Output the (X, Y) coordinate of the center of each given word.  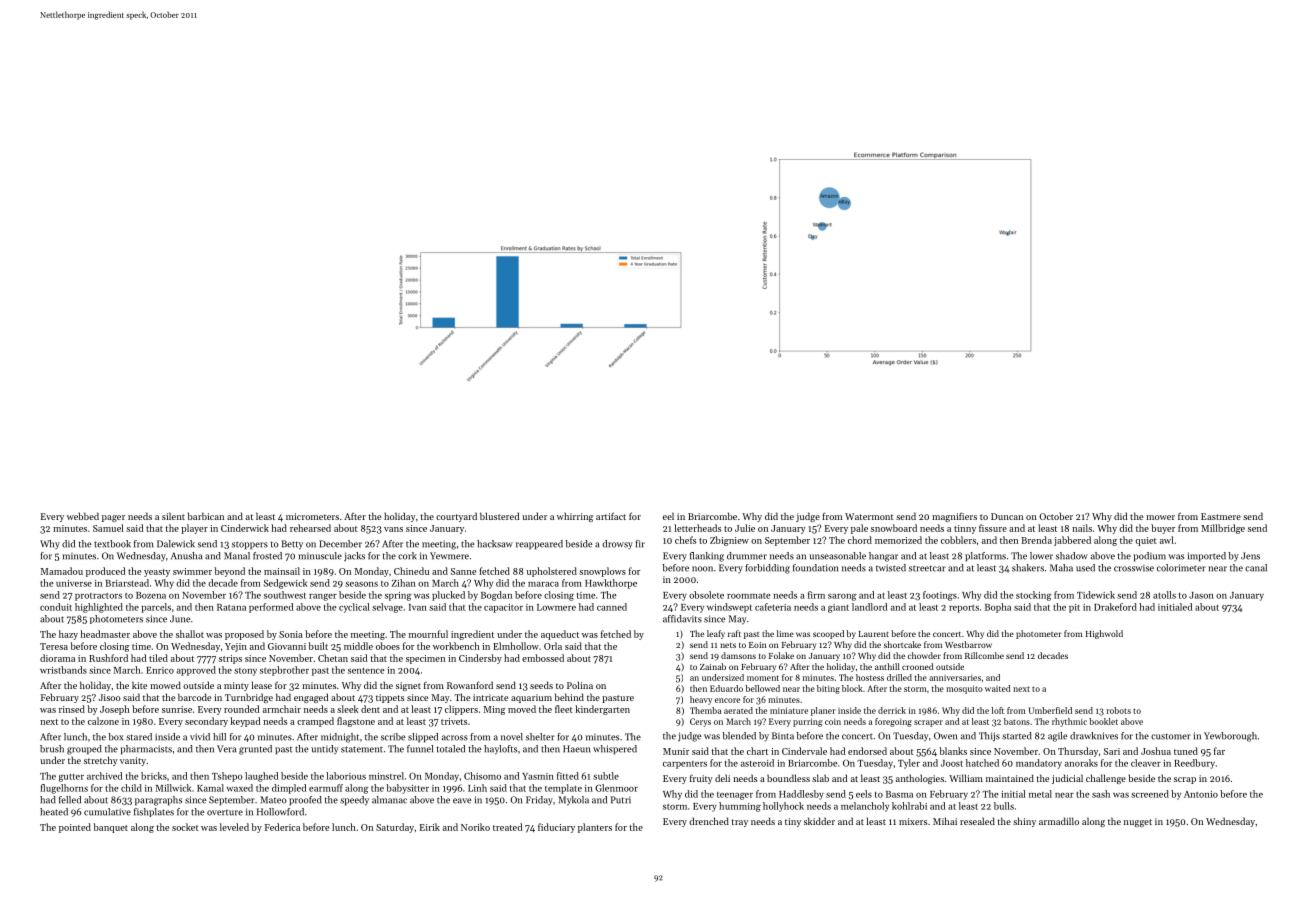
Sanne (463, 571)
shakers (1028, 568)
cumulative (107, 812)
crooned (918, 666)
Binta (783, 736)
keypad (245, 722)
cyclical (354, 608)
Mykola (573, 800)
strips (230, 659)
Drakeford (1115, 607)
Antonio (1201, 794)
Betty (292, 545)
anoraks (1081, 763)
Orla (553, 646)
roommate (749, 596)
